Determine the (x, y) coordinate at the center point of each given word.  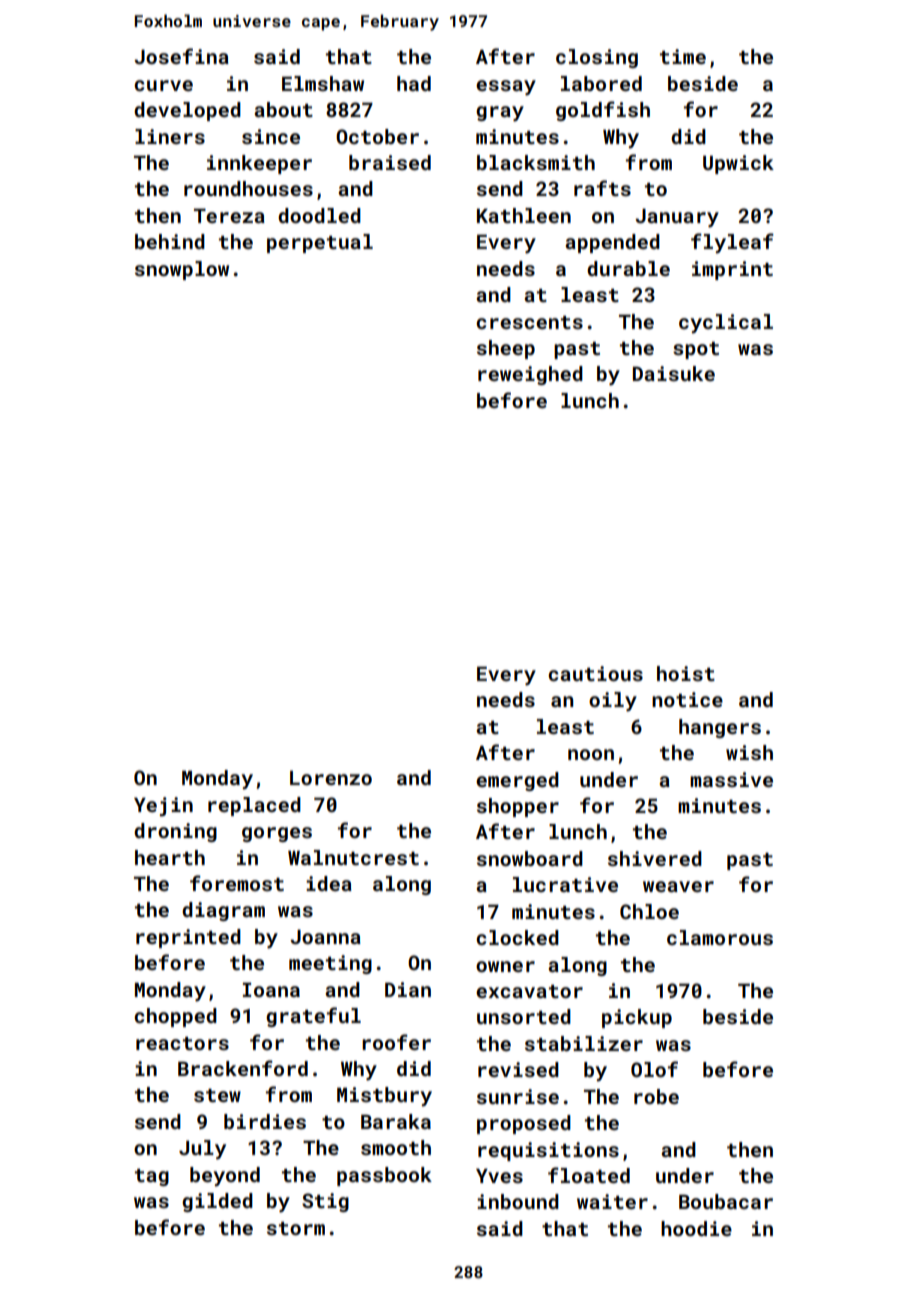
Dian (408, 989)
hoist (686, 673)
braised (390, 162)
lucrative (565, 884)
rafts (602, 188)
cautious (595, 673)
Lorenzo (331, 777)
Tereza (229, 215)
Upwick (738, 164)
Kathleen (524, 215)
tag (152, 1177)
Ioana (271, 989)
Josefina (181, 56)
